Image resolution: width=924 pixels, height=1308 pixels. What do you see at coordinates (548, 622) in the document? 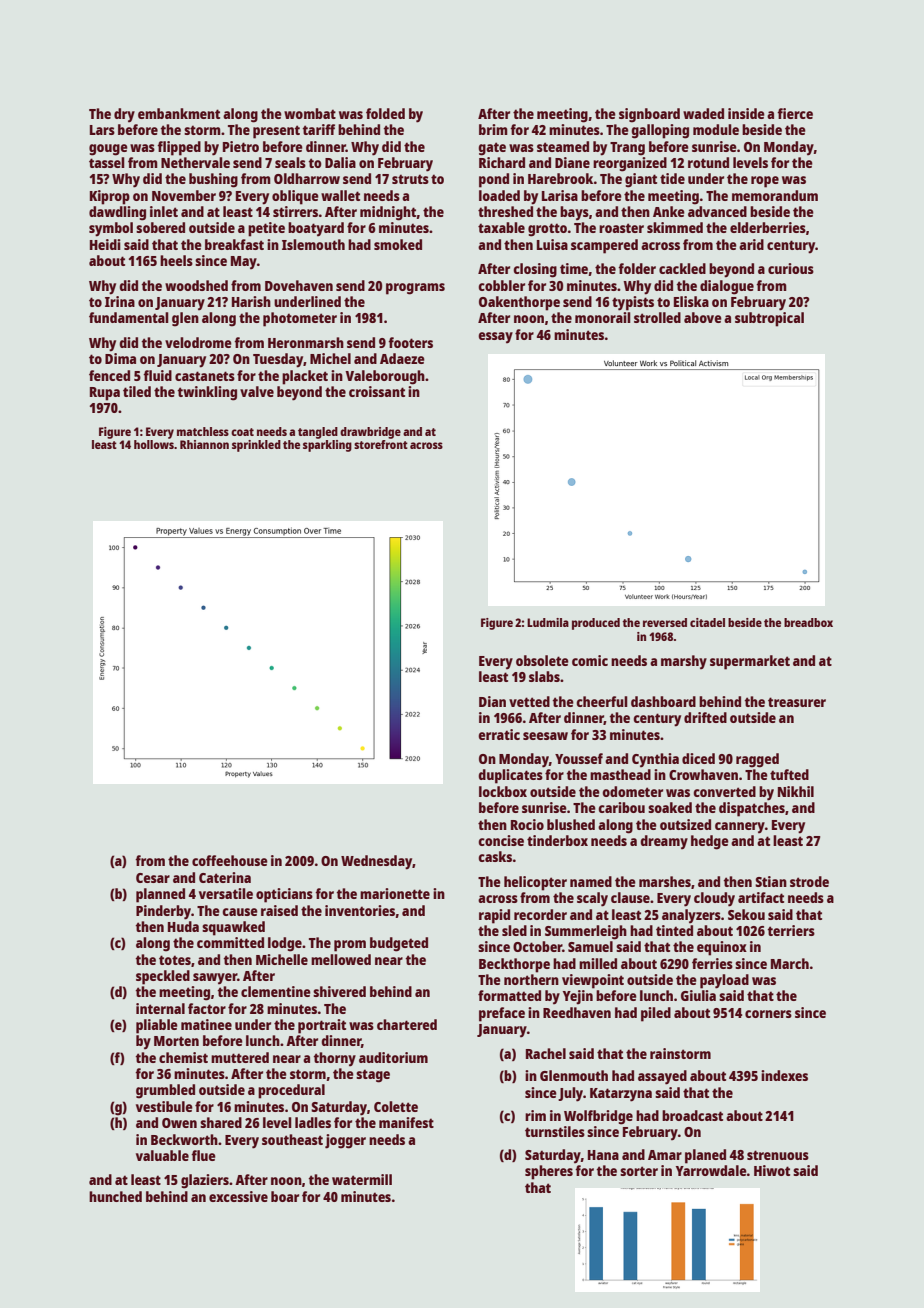
I see `Ludmila` at bounding box center [548, 622].
